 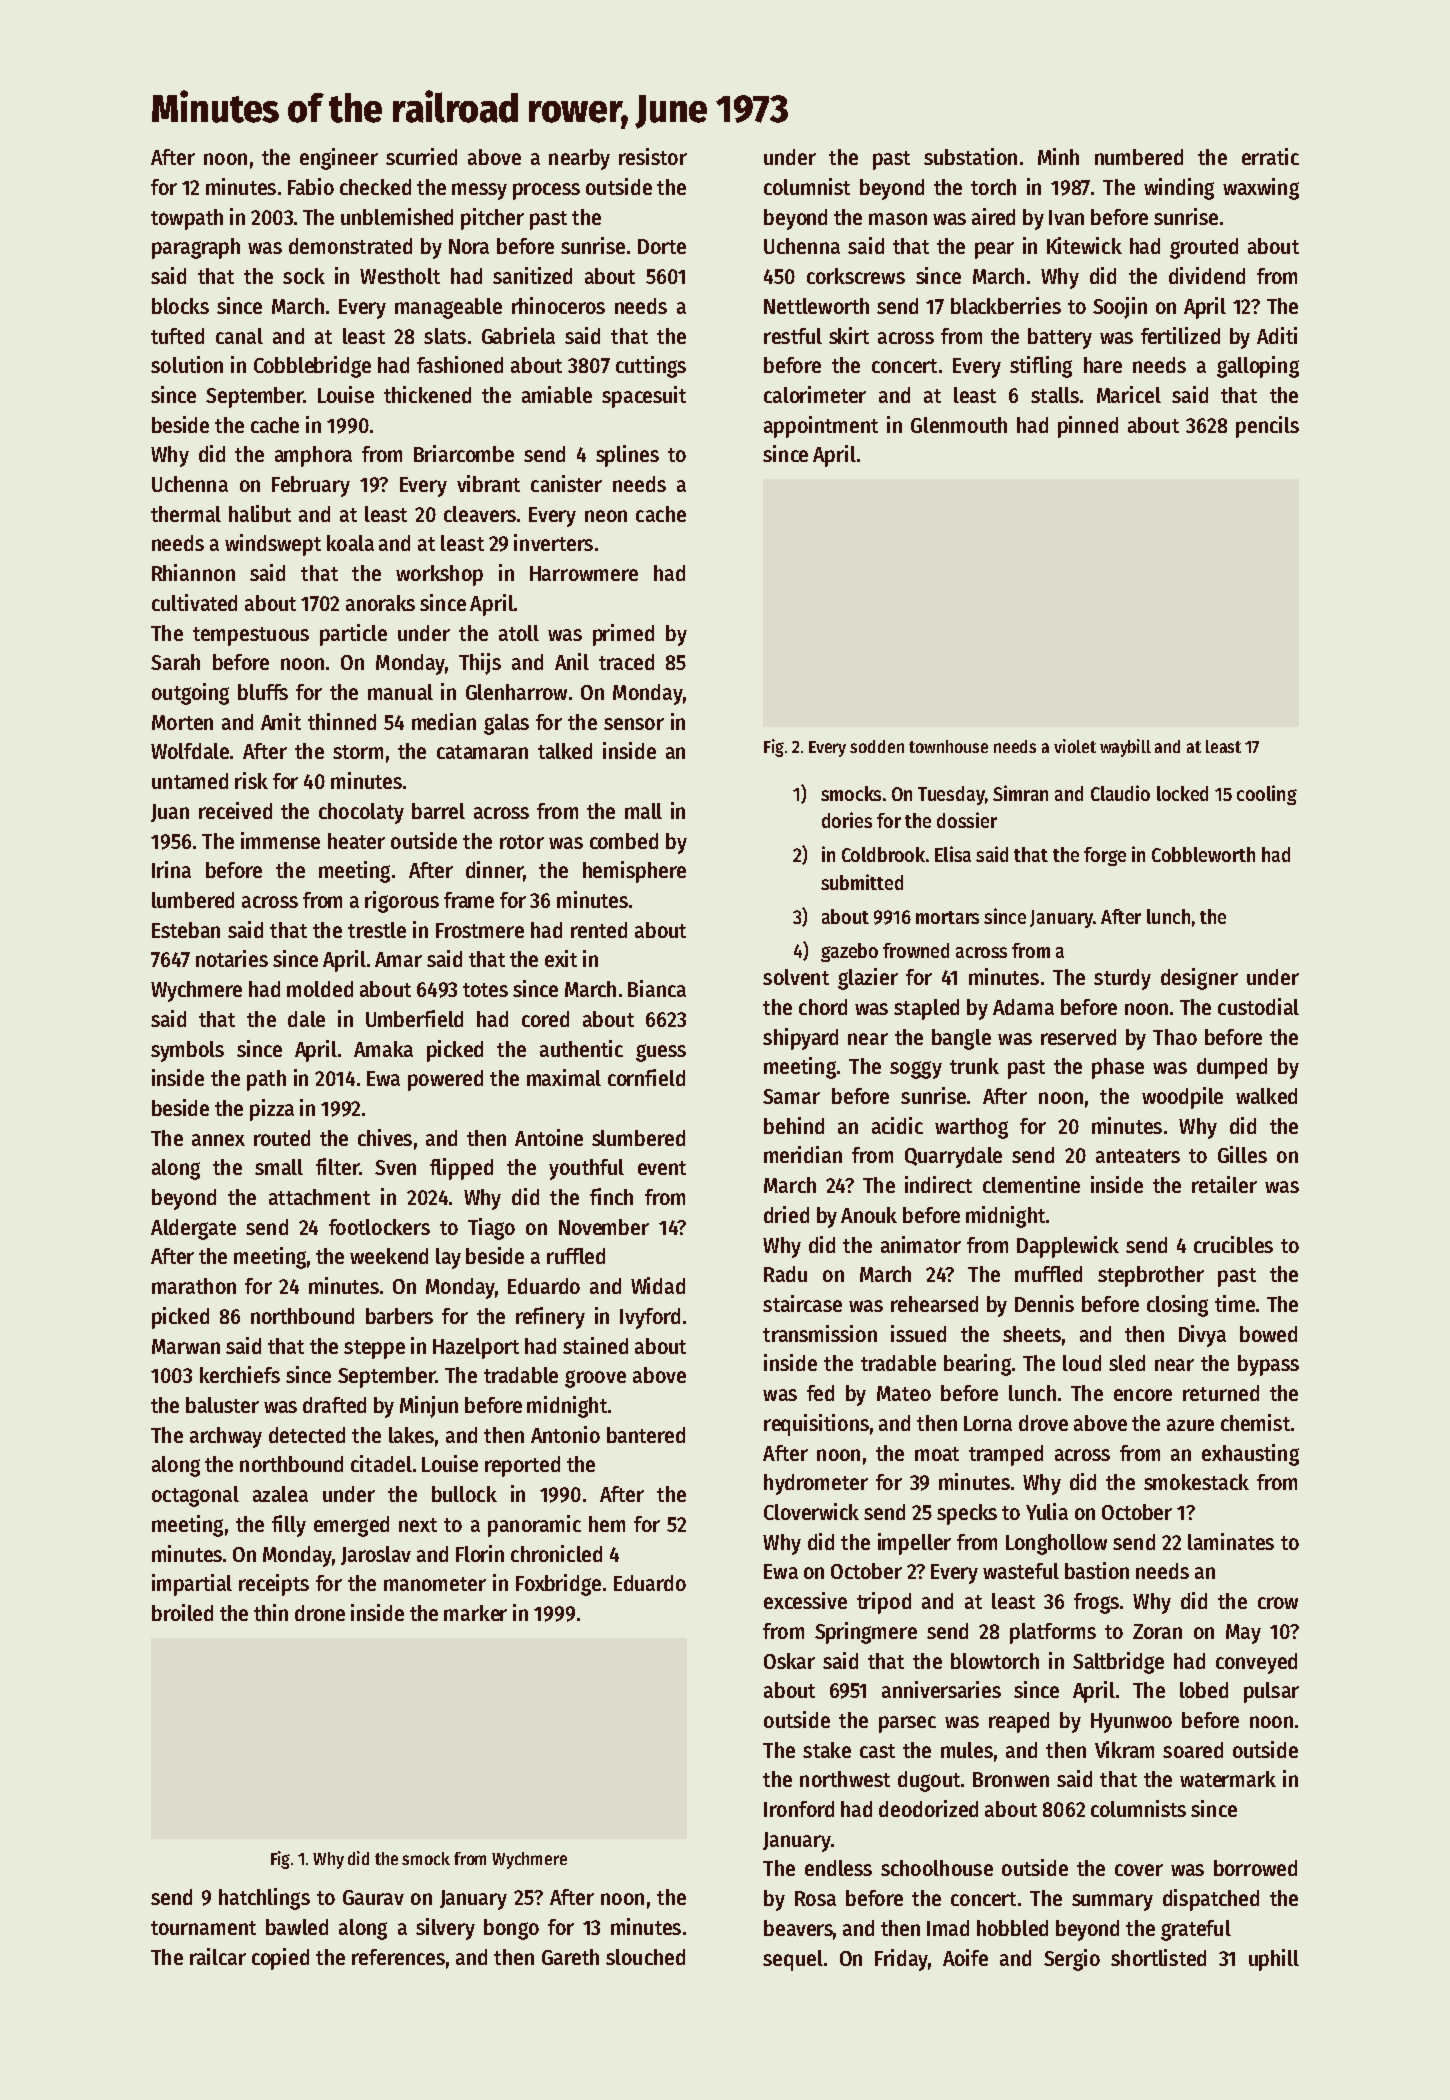 What do you see at coordinates (1207, 275) in the screenshot?
I see `dividend` at bounding box center [1207, 275].
